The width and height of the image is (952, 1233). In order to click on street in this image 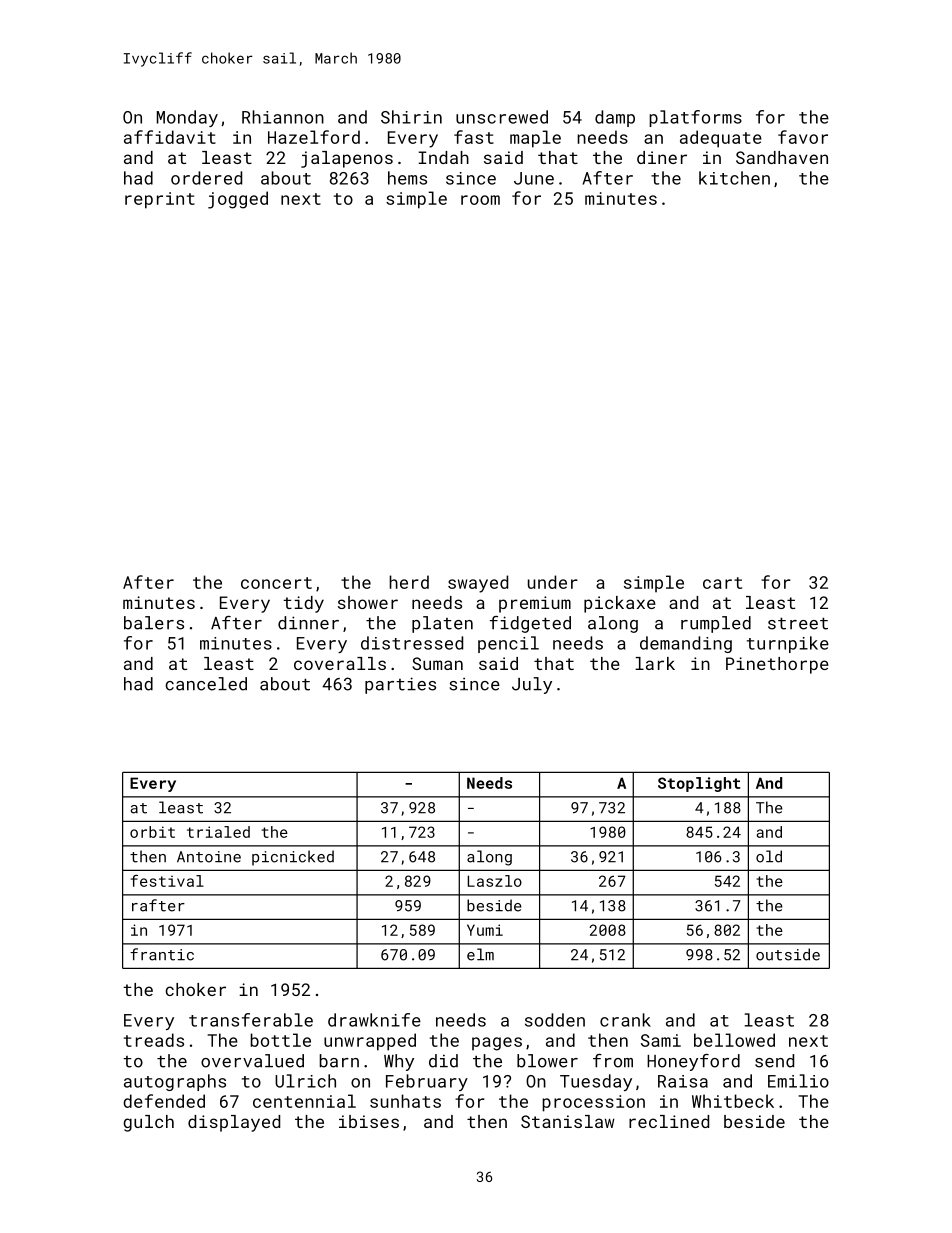, I will do `click(798, 624)`.
